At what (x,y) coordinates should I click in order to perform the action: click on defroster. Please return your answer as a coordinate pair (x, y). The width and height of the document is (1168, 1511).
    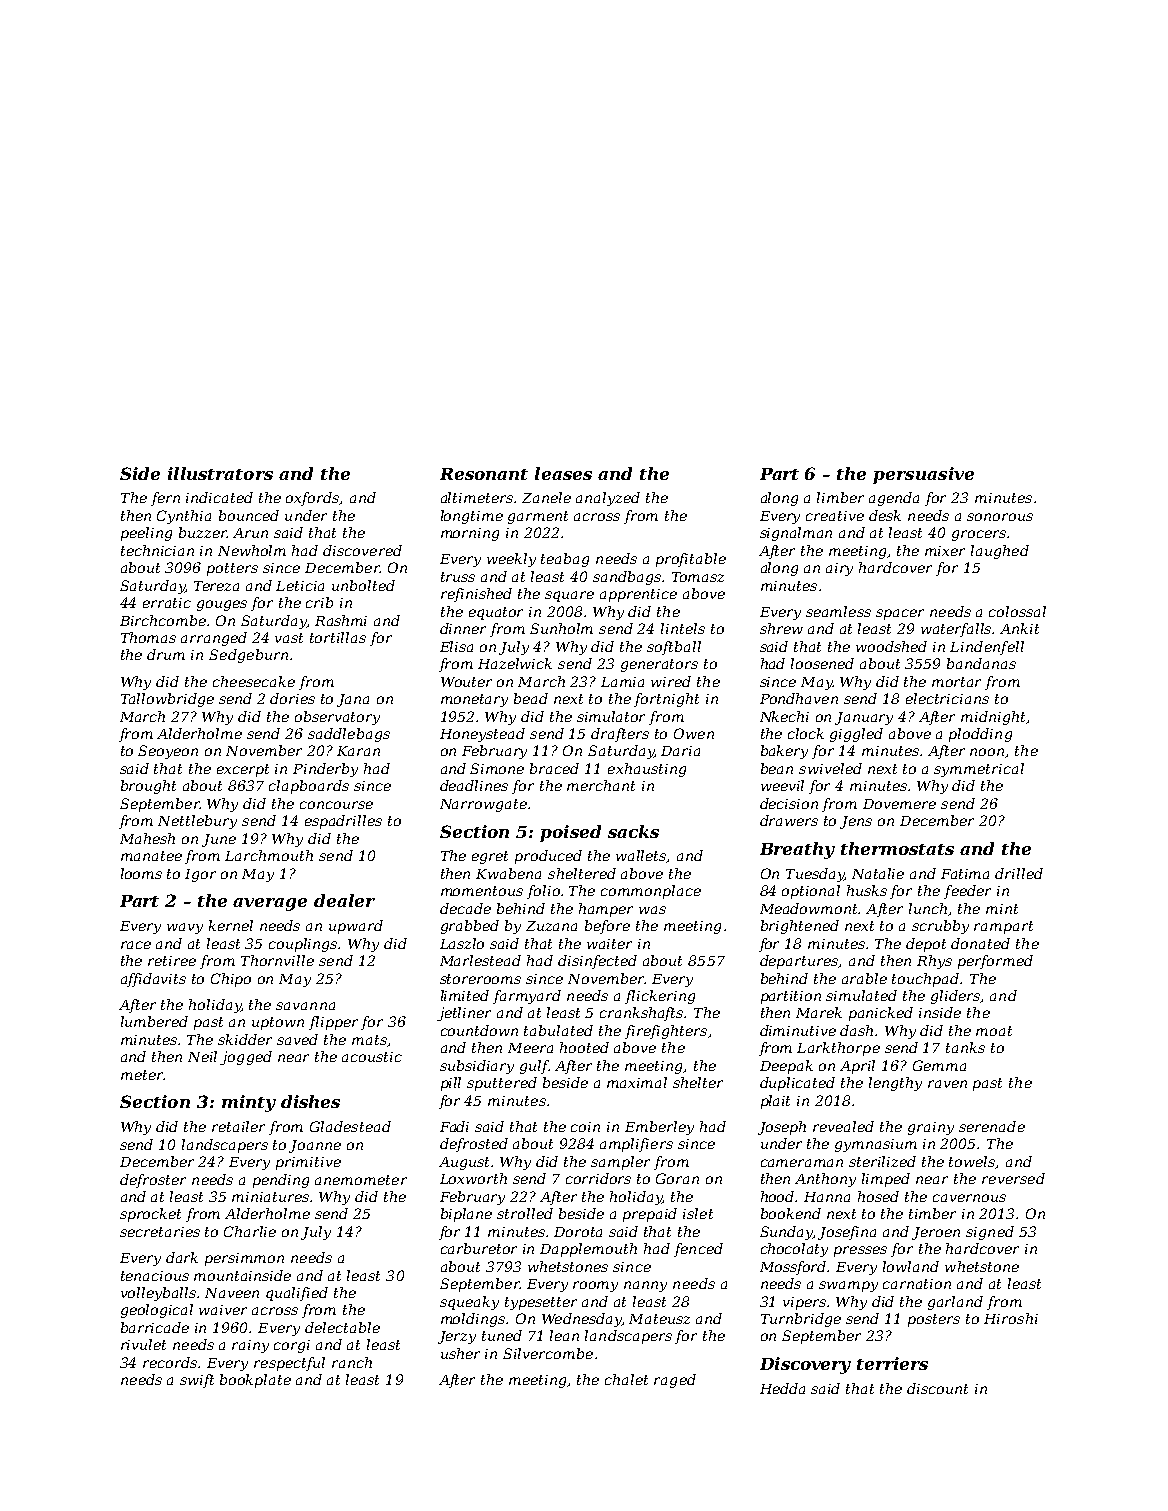
    Looking at the image, I should click on (153, 1181).
